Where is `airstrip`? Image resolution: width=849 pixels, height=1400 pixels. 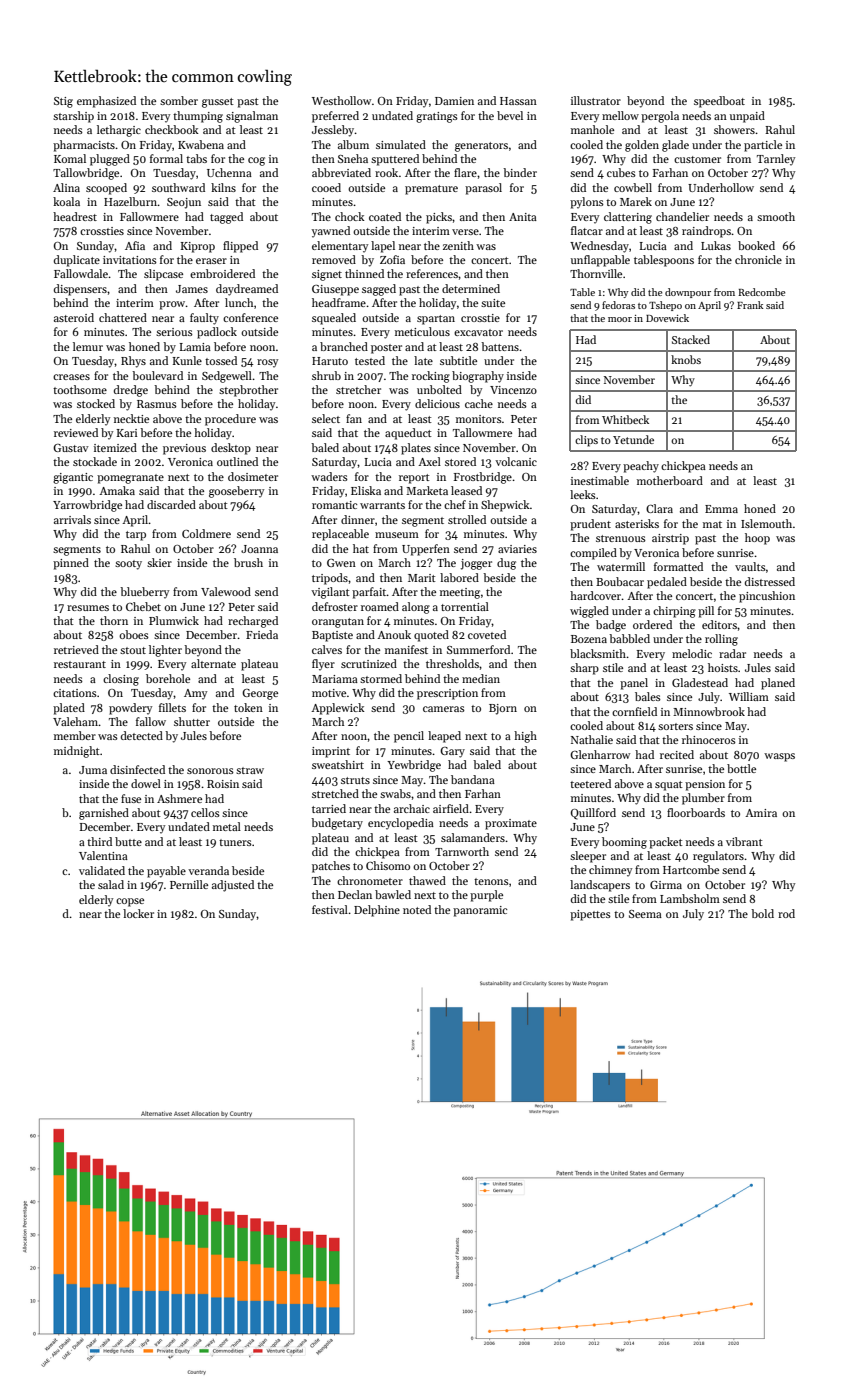 airstrip is located at coordinates (670, 539).
